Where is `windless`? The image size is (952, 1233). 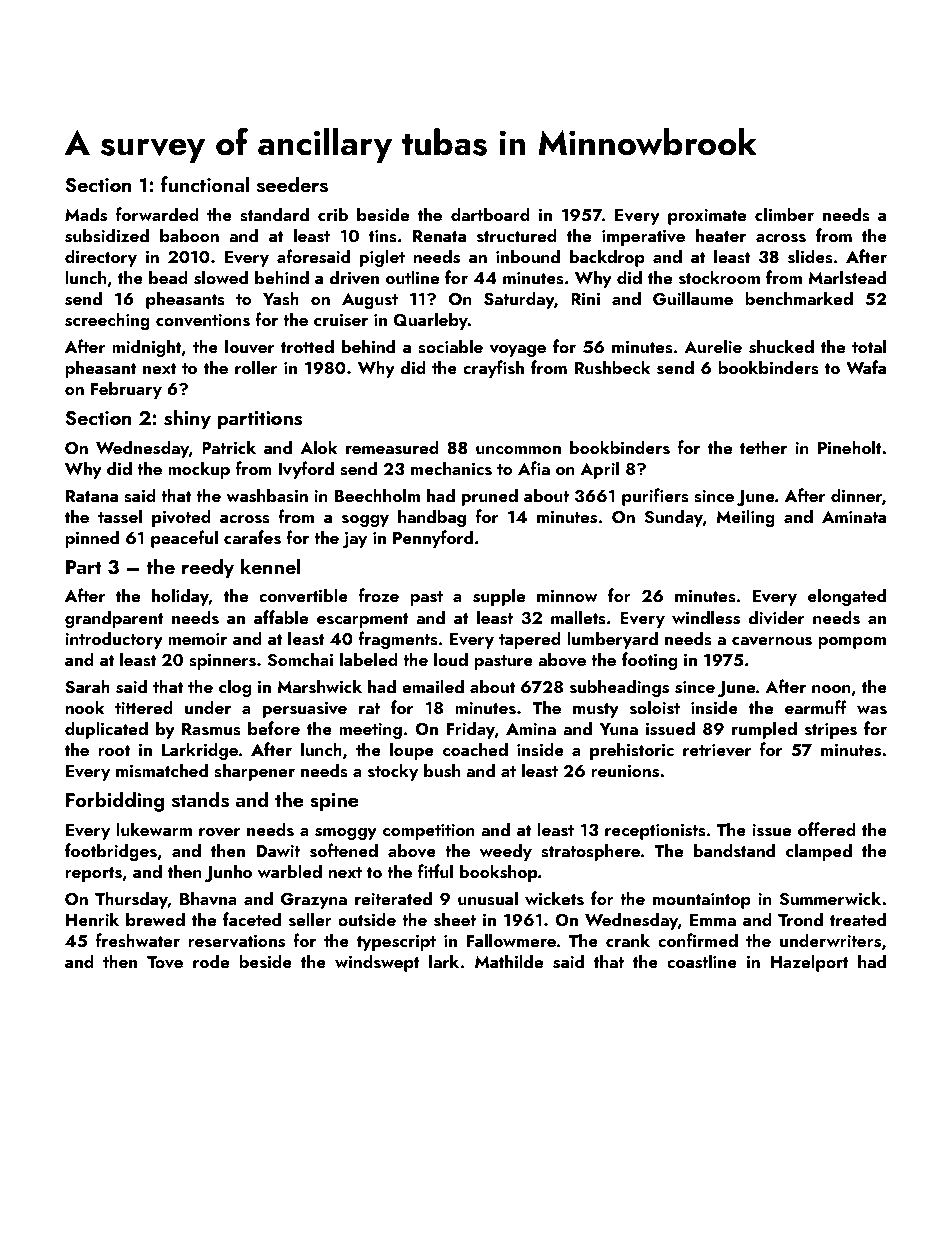 windless is located at coordinates (706, 617).
